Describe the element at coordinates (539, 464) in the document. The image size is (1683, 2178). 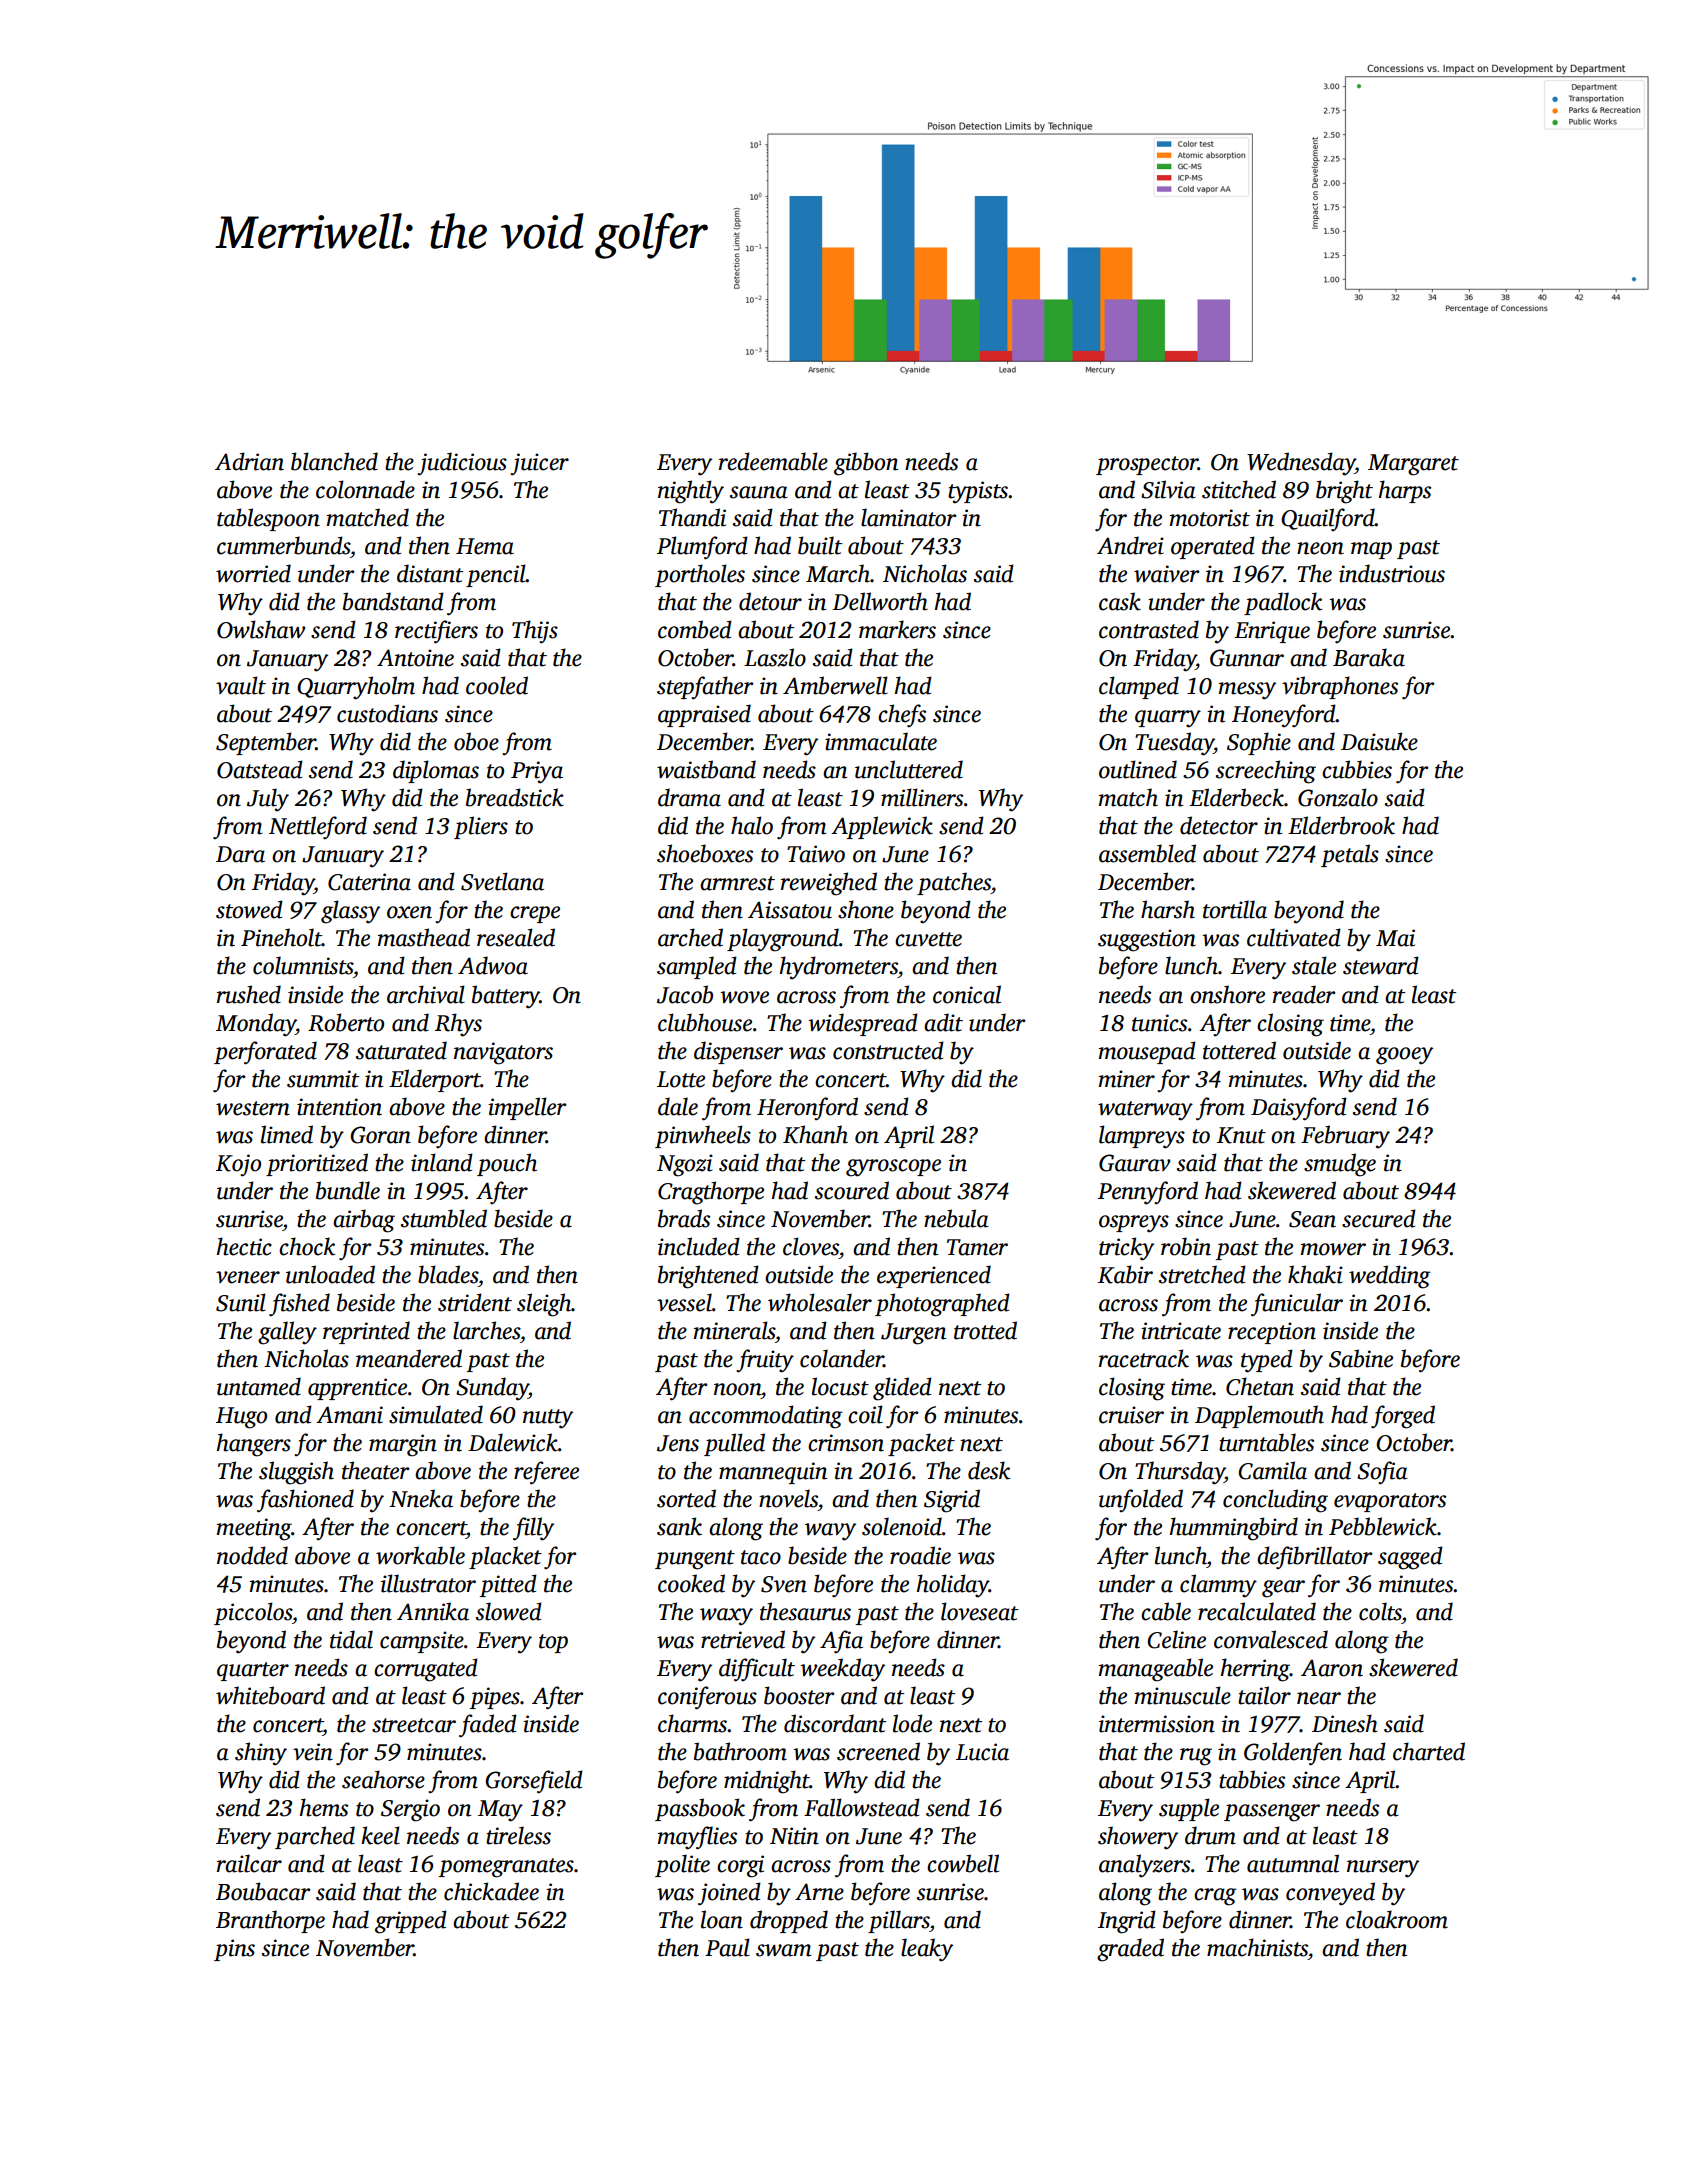
I see `juicer` at that location.
